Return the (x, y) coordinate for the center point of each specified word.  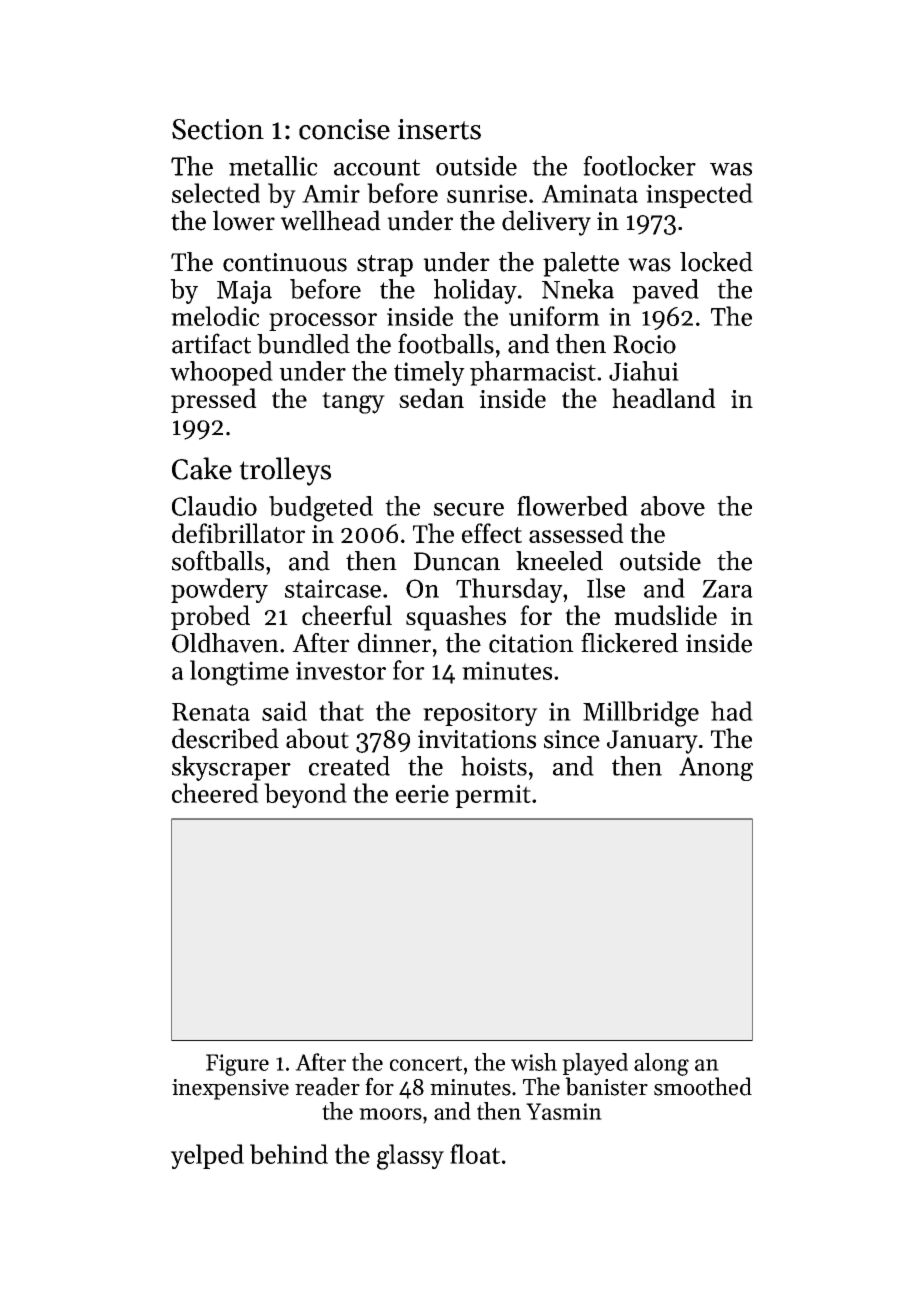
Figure (237, 1065)
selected (216, 193)
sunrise (487, 193)
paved (665, 291)
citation (531, 643)
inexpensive (230, 1089)
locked (716, 262)
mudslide (665, 615)
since (572, 739)
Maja (244, 292)
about (317, 738)
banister (606, 1086)
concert (426, 1063)
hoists (494, 766)
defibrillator (238, 533)
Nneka (578, 289)
